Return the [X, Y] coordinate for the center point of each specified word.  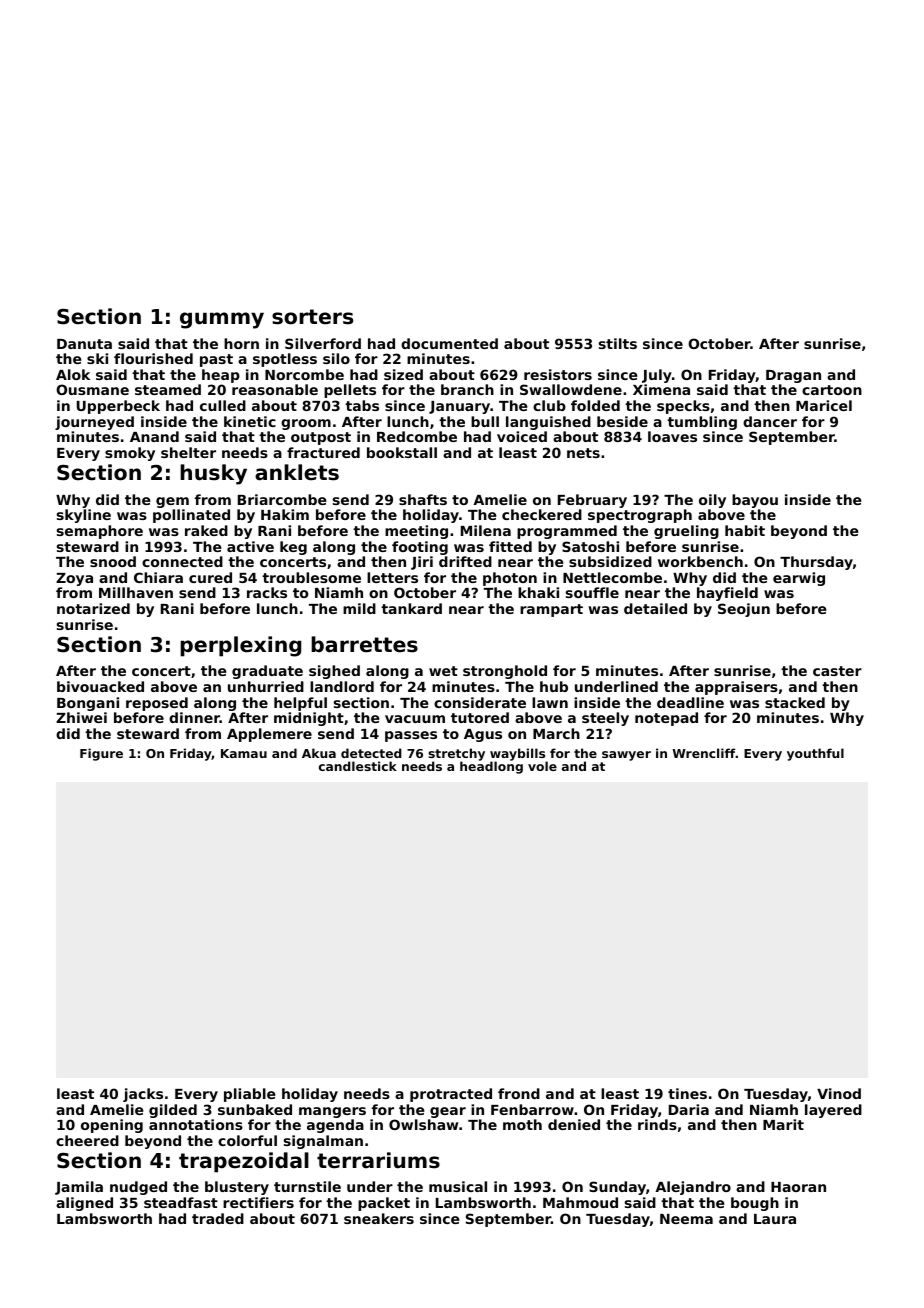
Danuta [84, 344]
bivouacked [100, 686]
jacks [143, 1095]
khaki [538, 592]
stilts [618, 343]
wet [443, 671]
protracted [451, 1095]
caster [837, 671]
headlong [491, 768]
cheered [87, 1140]
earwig [799, 579]
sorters [312, 317]
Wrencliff [704, 753]
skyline [84, 516]
